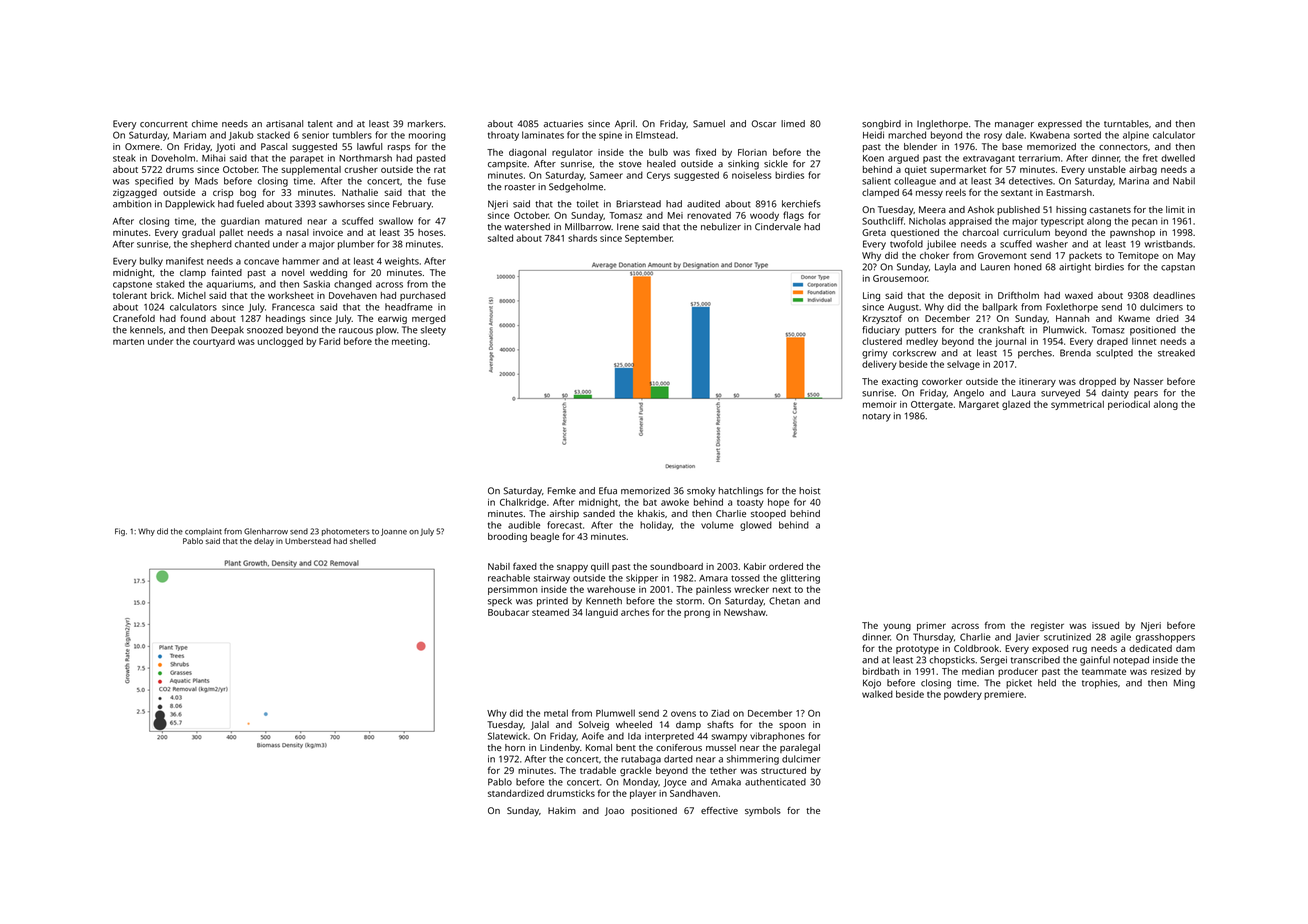 The height and width of the document is (924, 1308). I want to click on standardized, so click(516, 793).
